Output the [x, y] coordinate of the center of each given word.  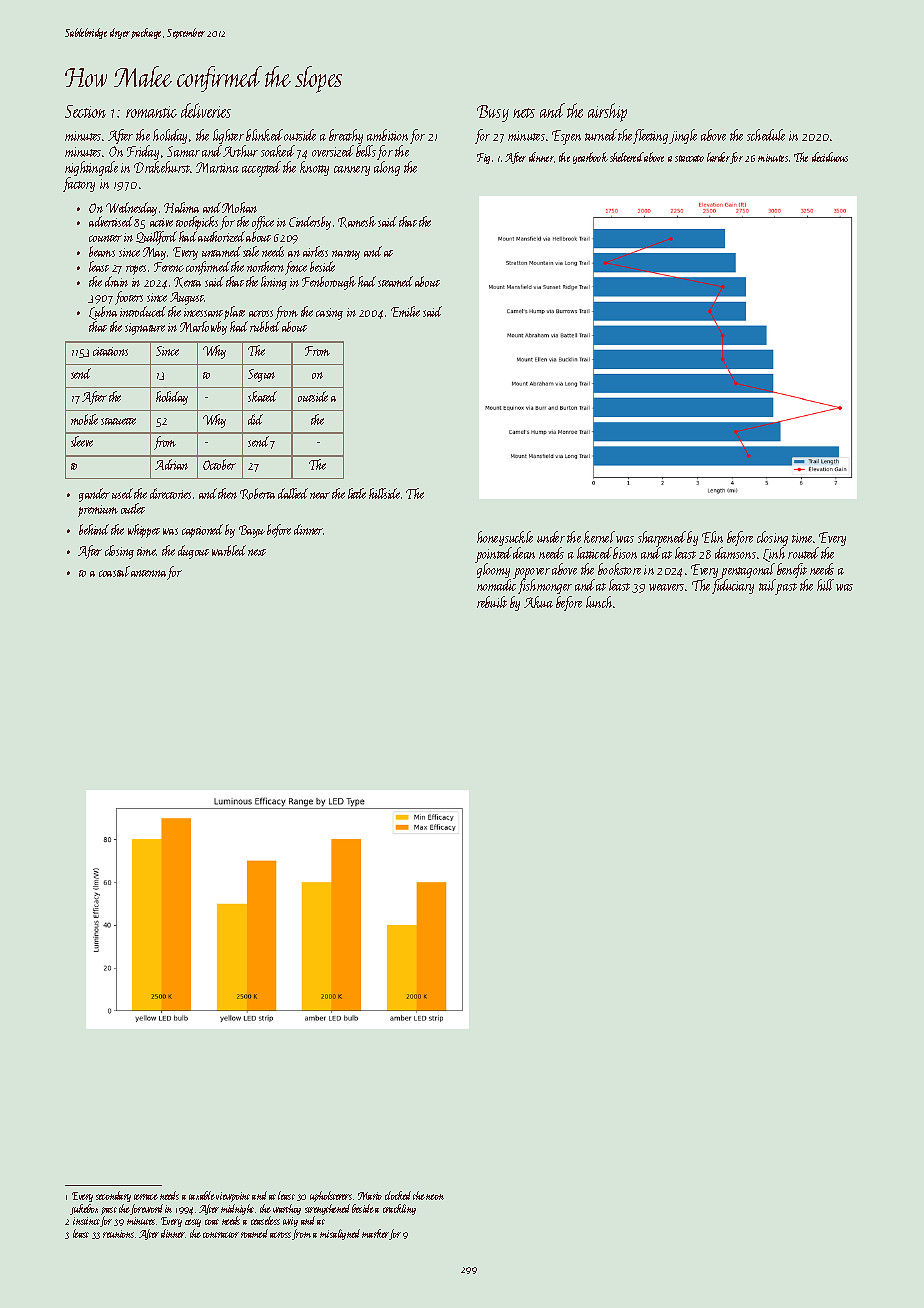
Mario [370, 1196]
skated [262, 396]
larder [718, 157]
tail [767, 585]
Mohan [239, 207]
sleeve [82, 441]
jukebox [84, 1209]
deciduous [830, 157]
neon [435, 1197]
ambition [387, 135]
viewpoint [233, 1197]
